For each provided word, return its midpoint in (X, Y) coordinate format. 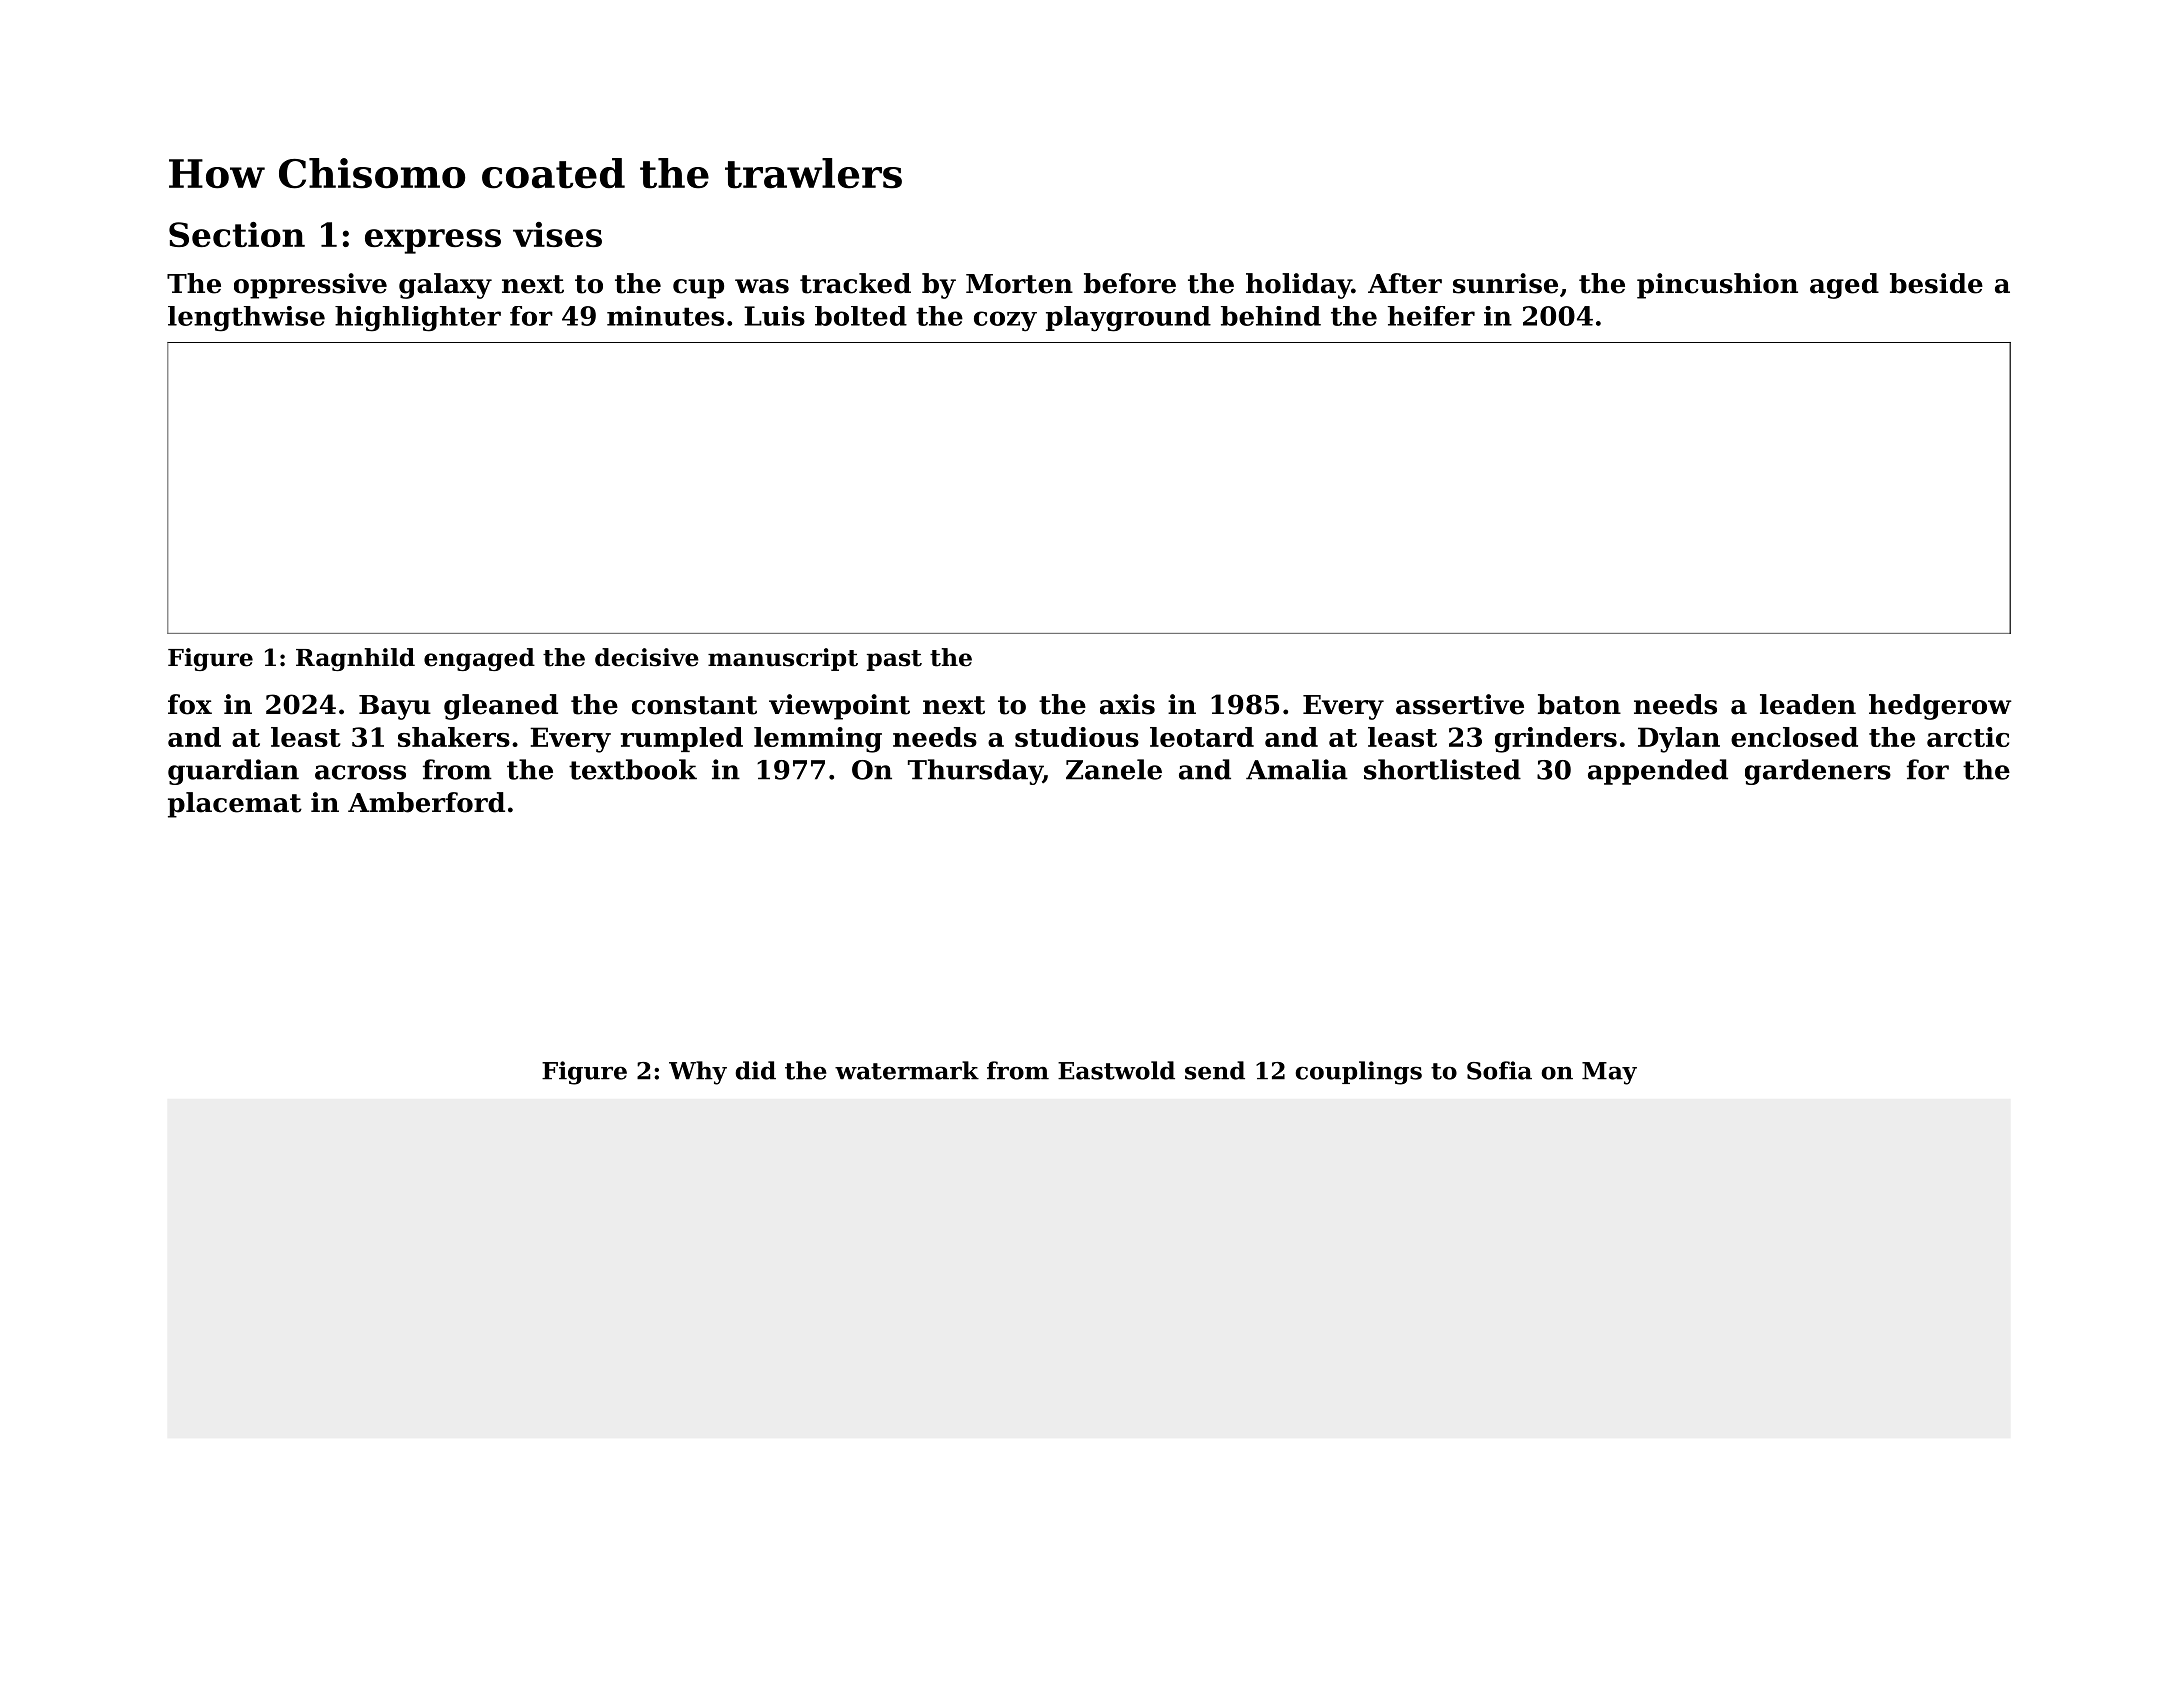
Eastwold (1116, 1070)
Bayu (395, 707)
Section (237, 234)
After (1405, 283)
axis (1127, 704)
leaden (1808, 704)
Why (698, 1073)
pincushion (1717, 286)
